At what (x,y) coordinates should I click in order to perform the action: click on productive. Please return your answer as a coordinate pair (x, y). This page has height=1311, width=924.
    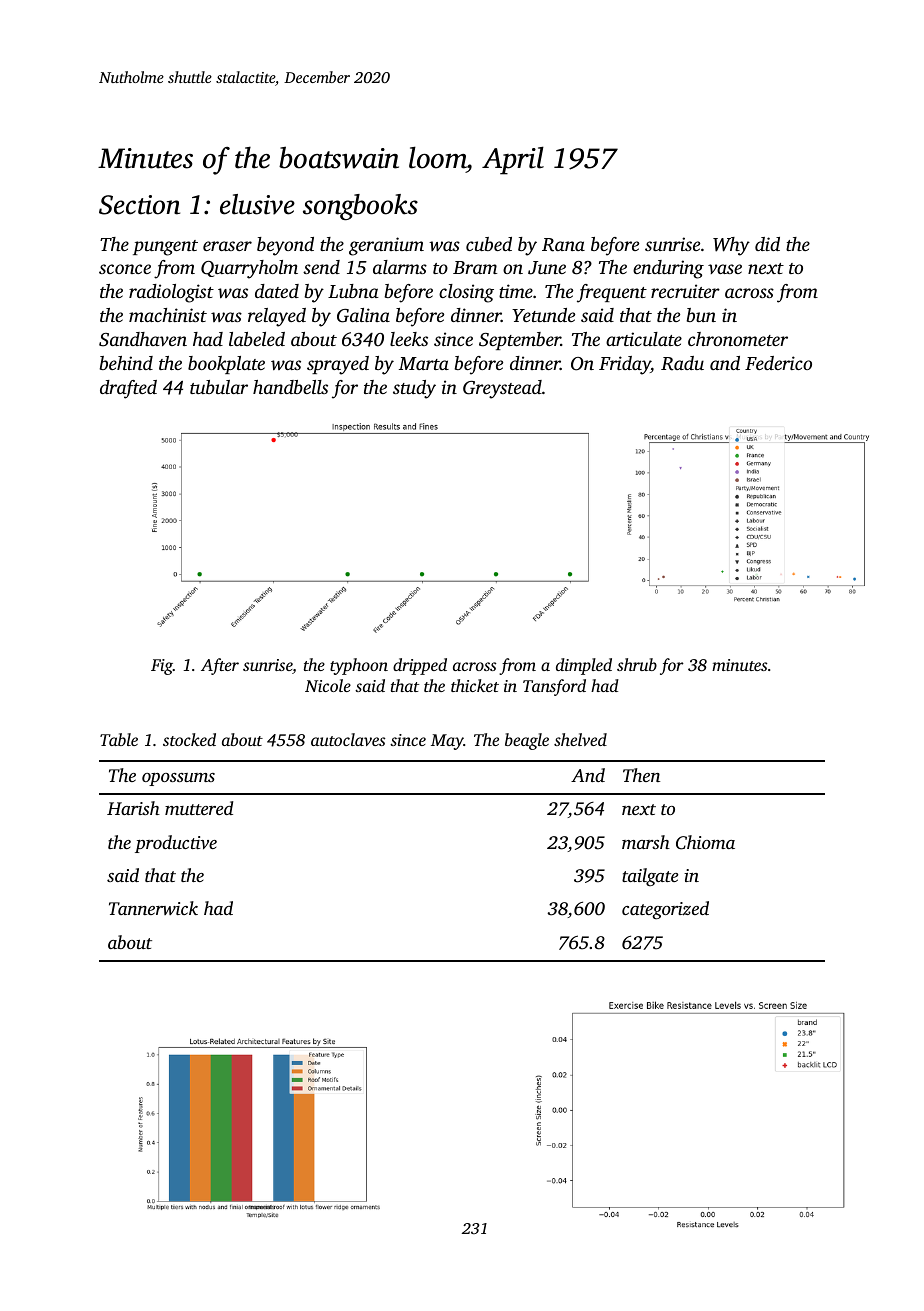
    Looking at the image, I should click on (176, 844).
